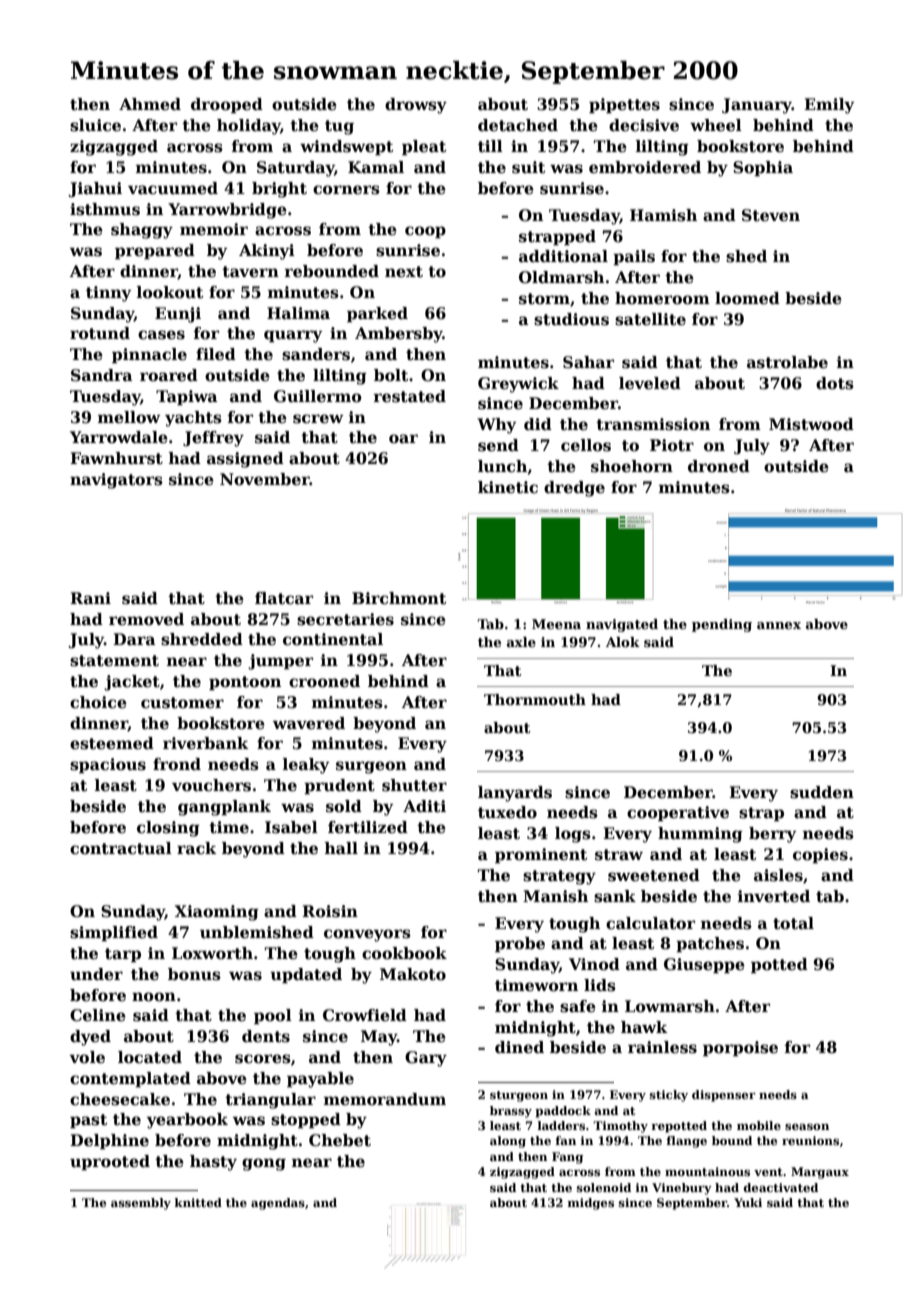  Describe the element at coordinates (624, 105) in the page. I see `pipettes` at that location.
